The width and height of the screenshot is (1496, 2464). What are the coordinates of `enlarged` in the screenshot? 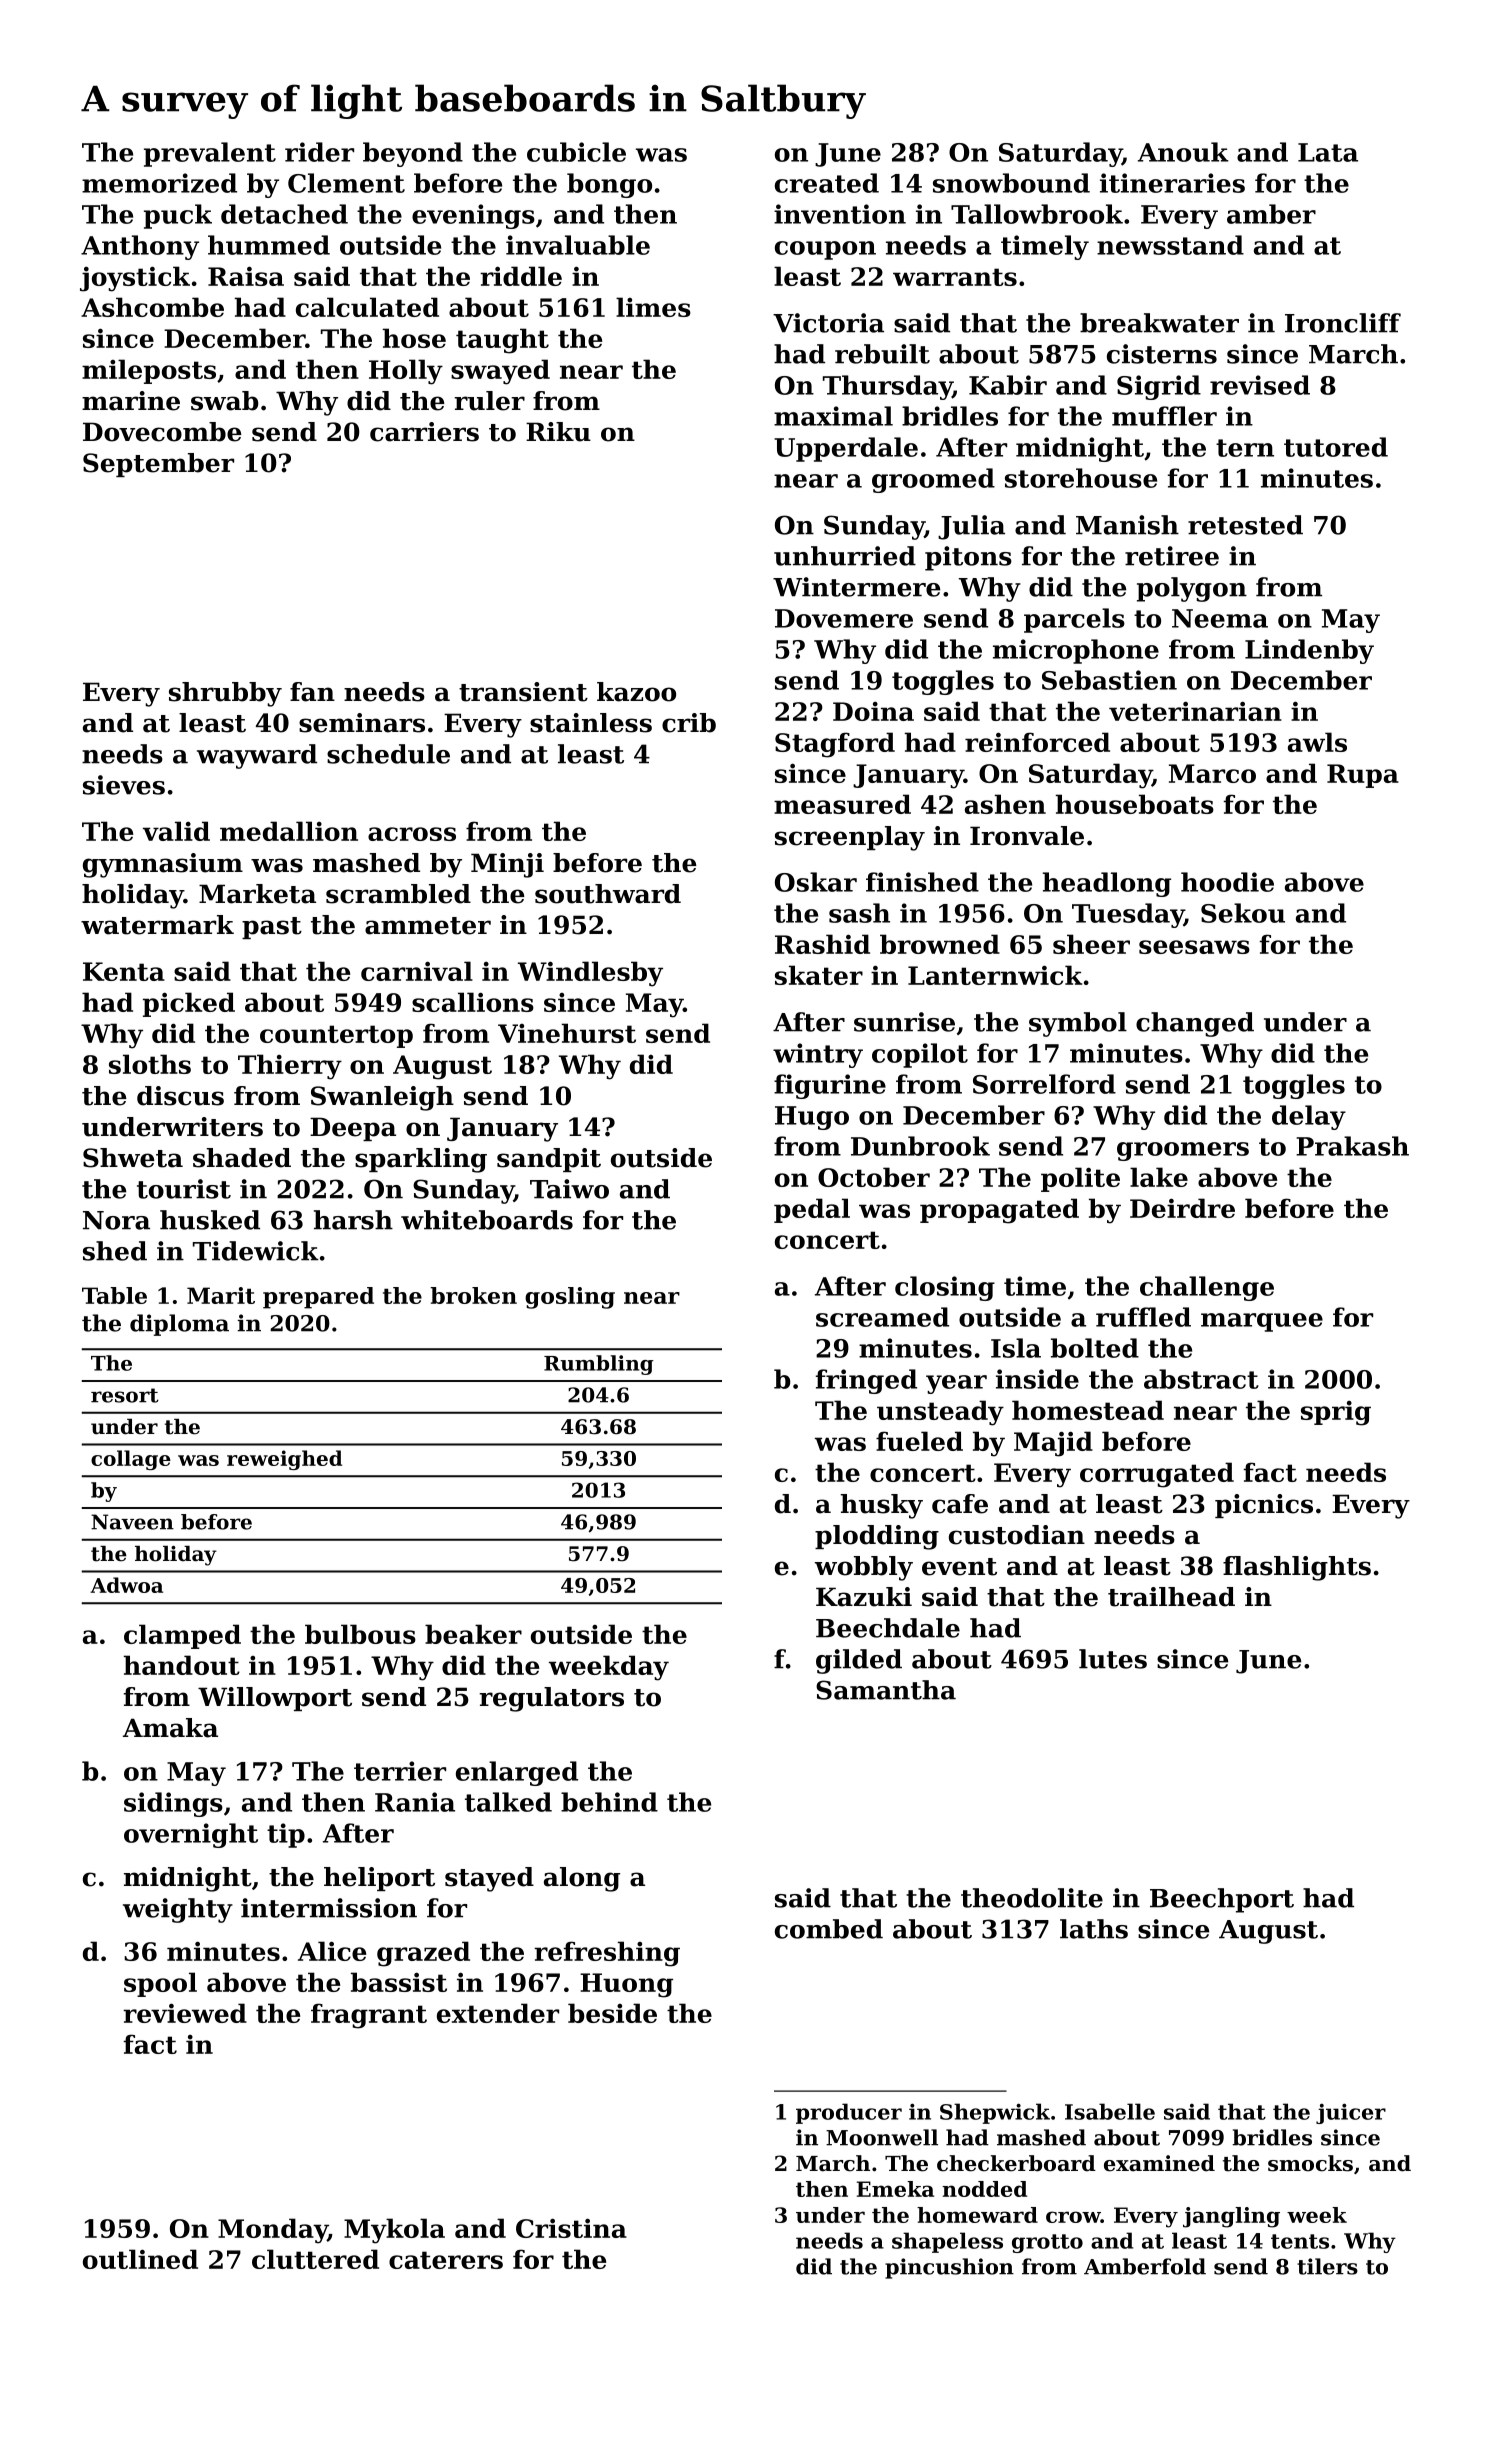 It's located at (517, 1773).
